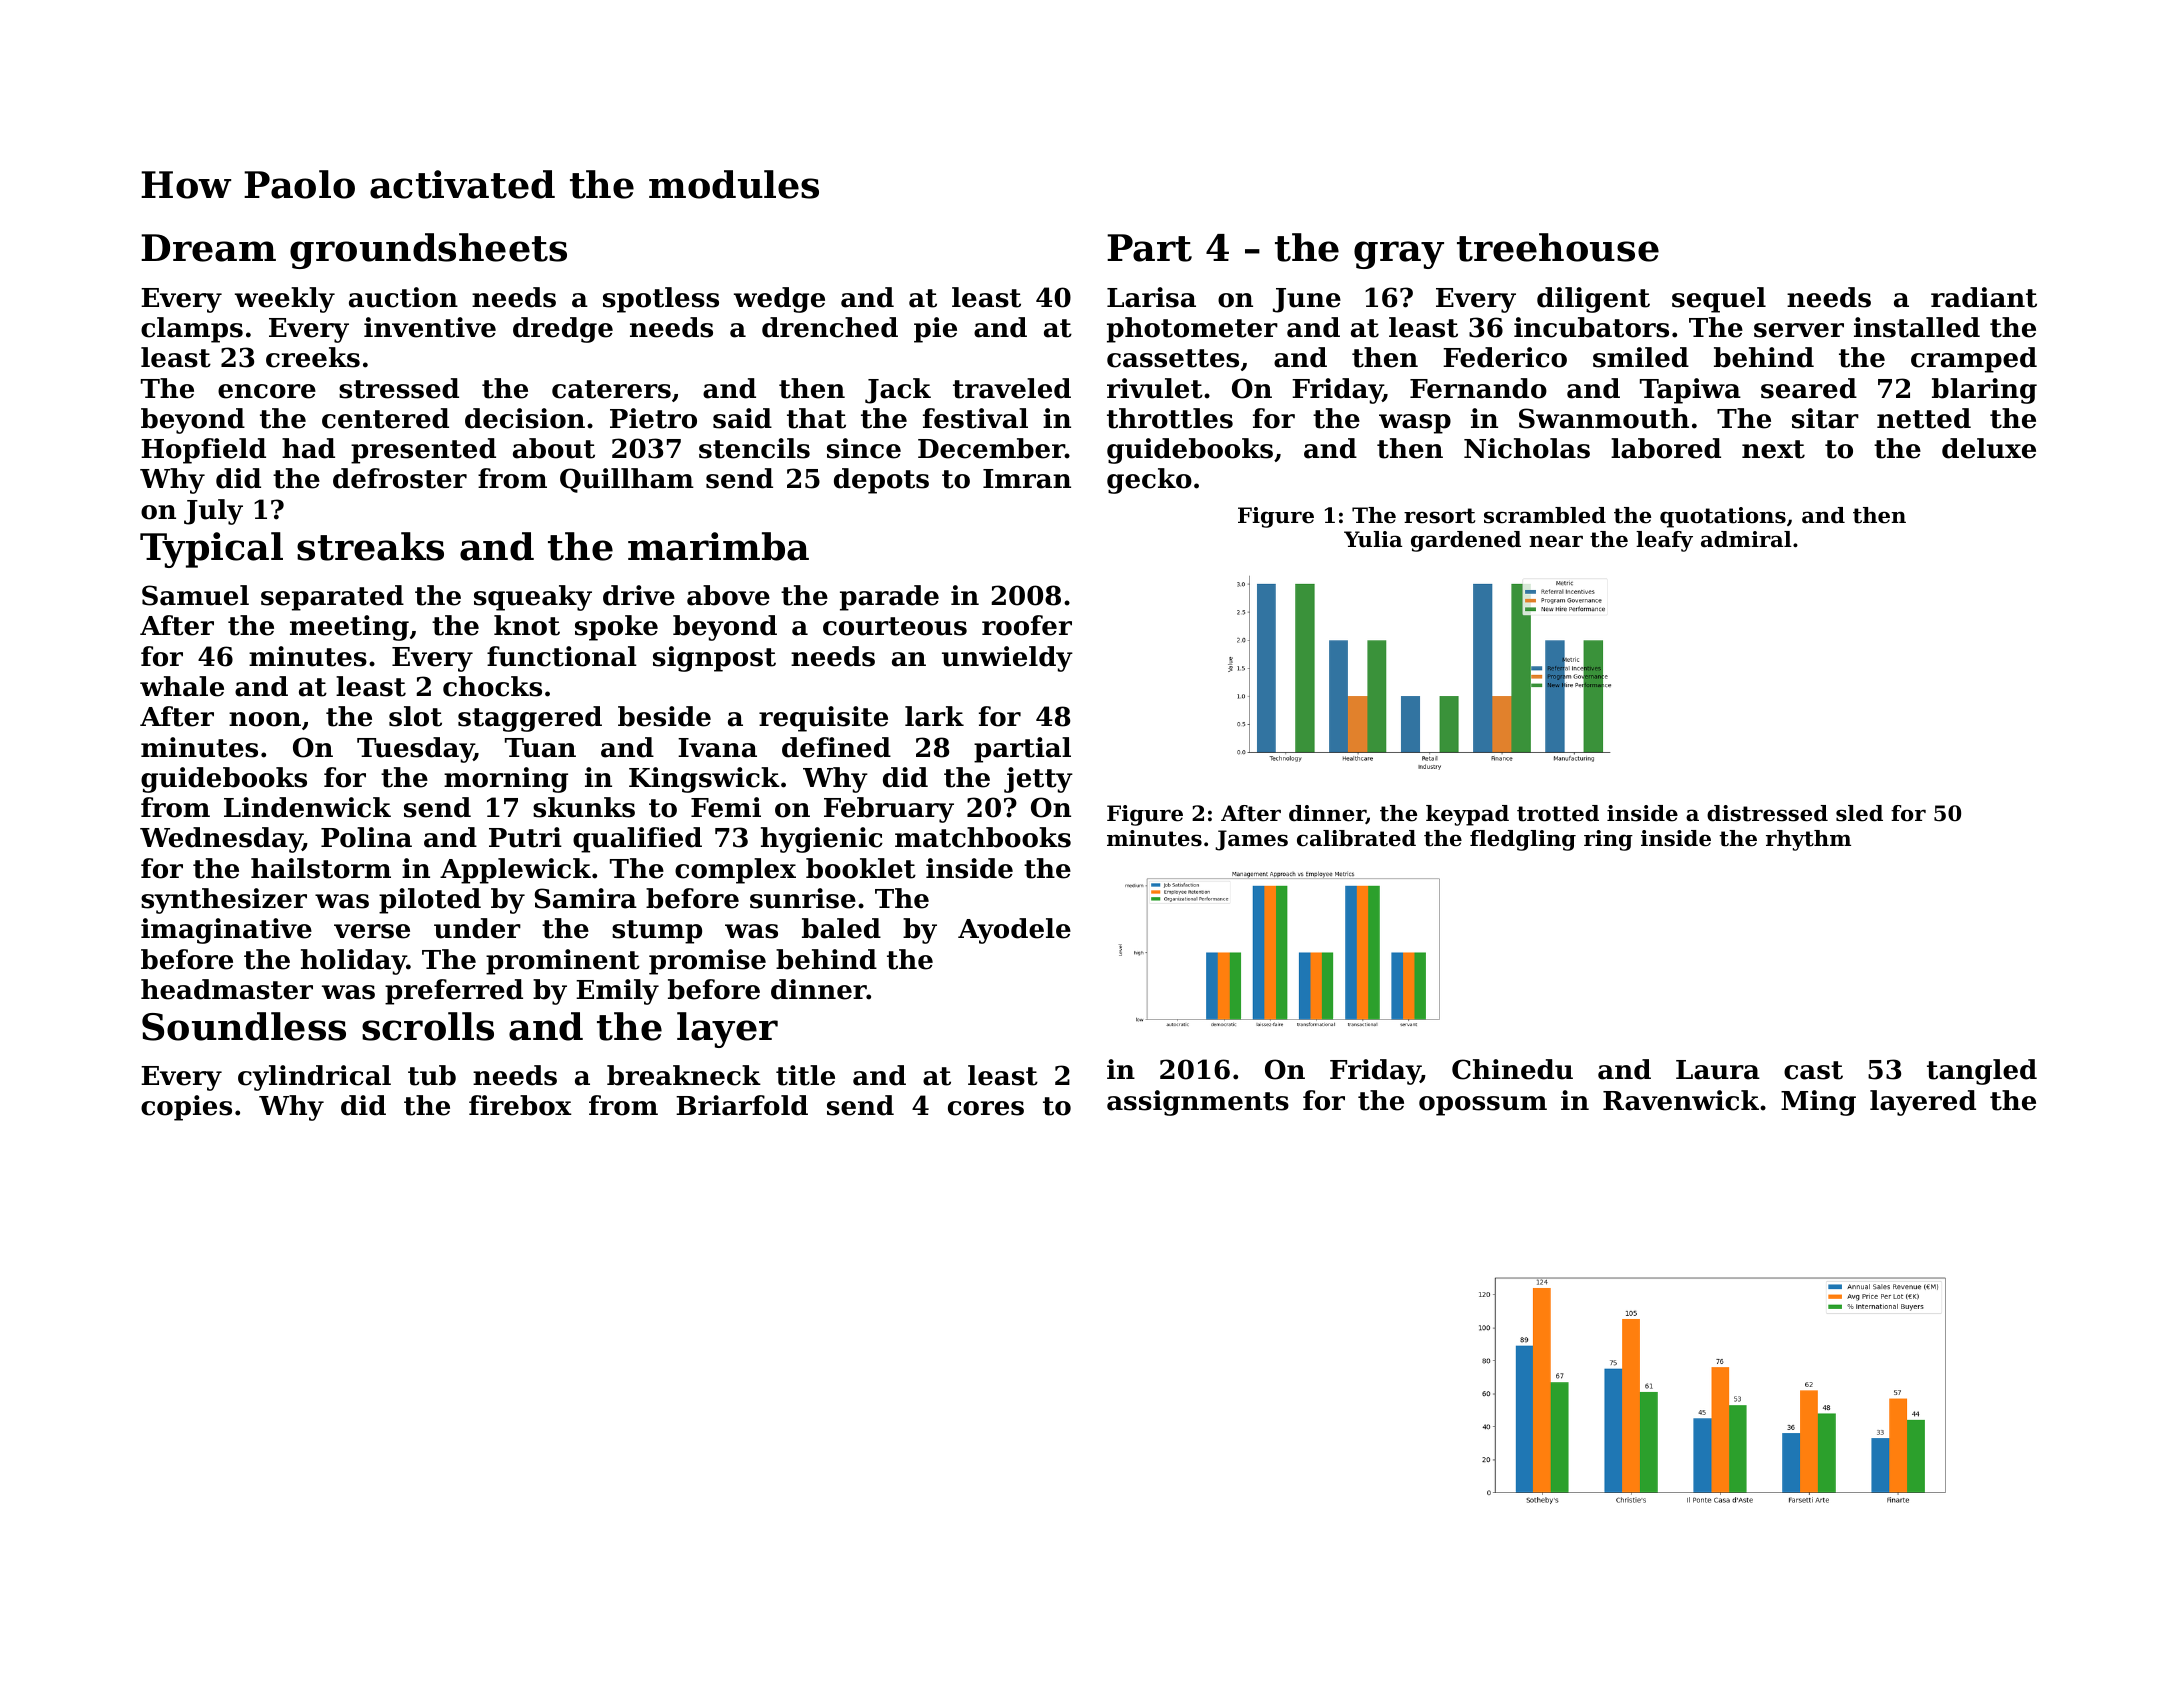  I want to click on gray, so click(1399, 255).
